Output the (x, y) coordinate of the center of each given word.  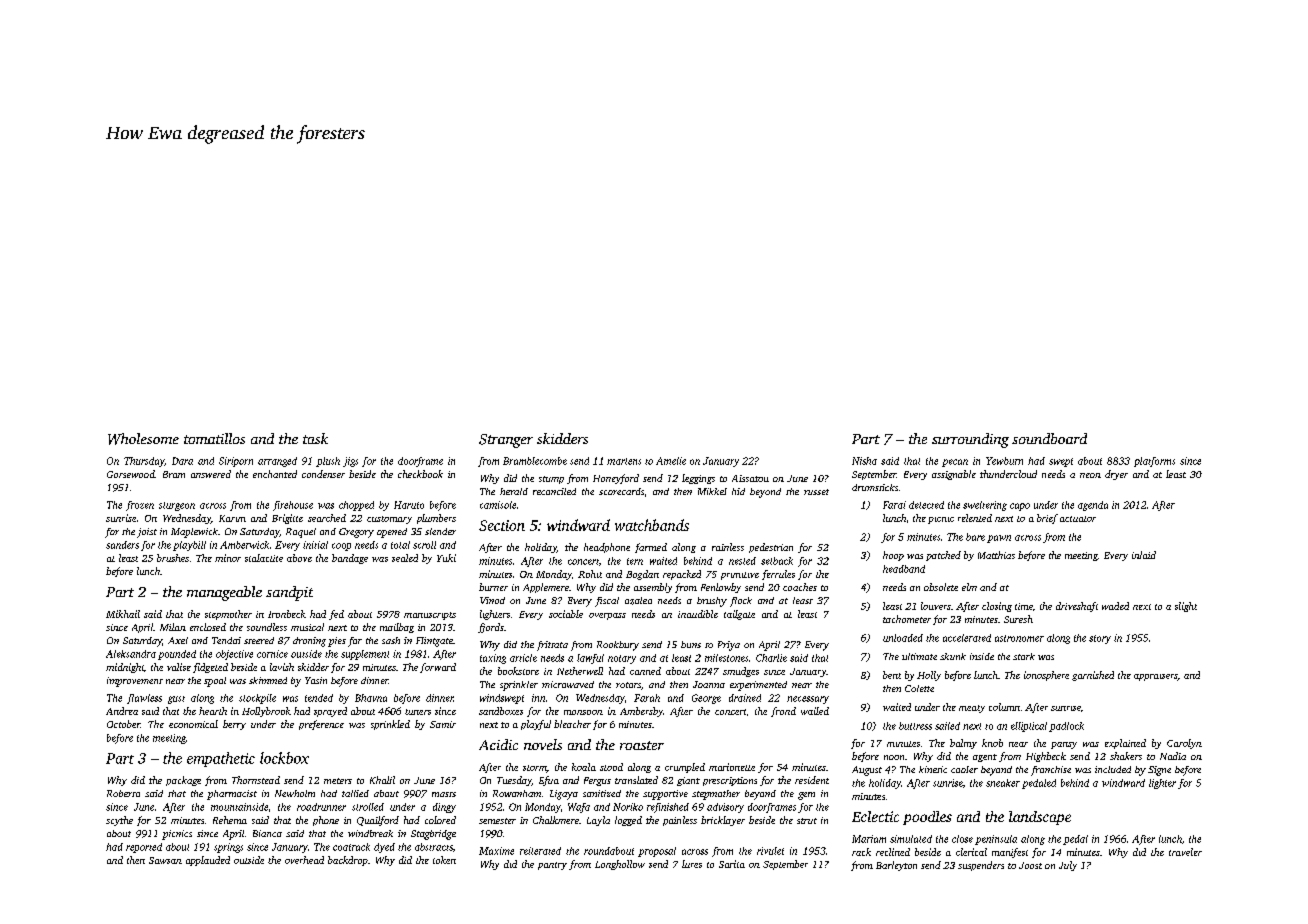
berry (234, 725)
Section (502, 525)
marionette (732, 767)
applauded (208, 861)
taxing (493, 659)
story (1100, 639)
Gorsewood (131, 474)
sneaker (1003, 783)
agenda (1093, 506)
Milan (173, 627)
